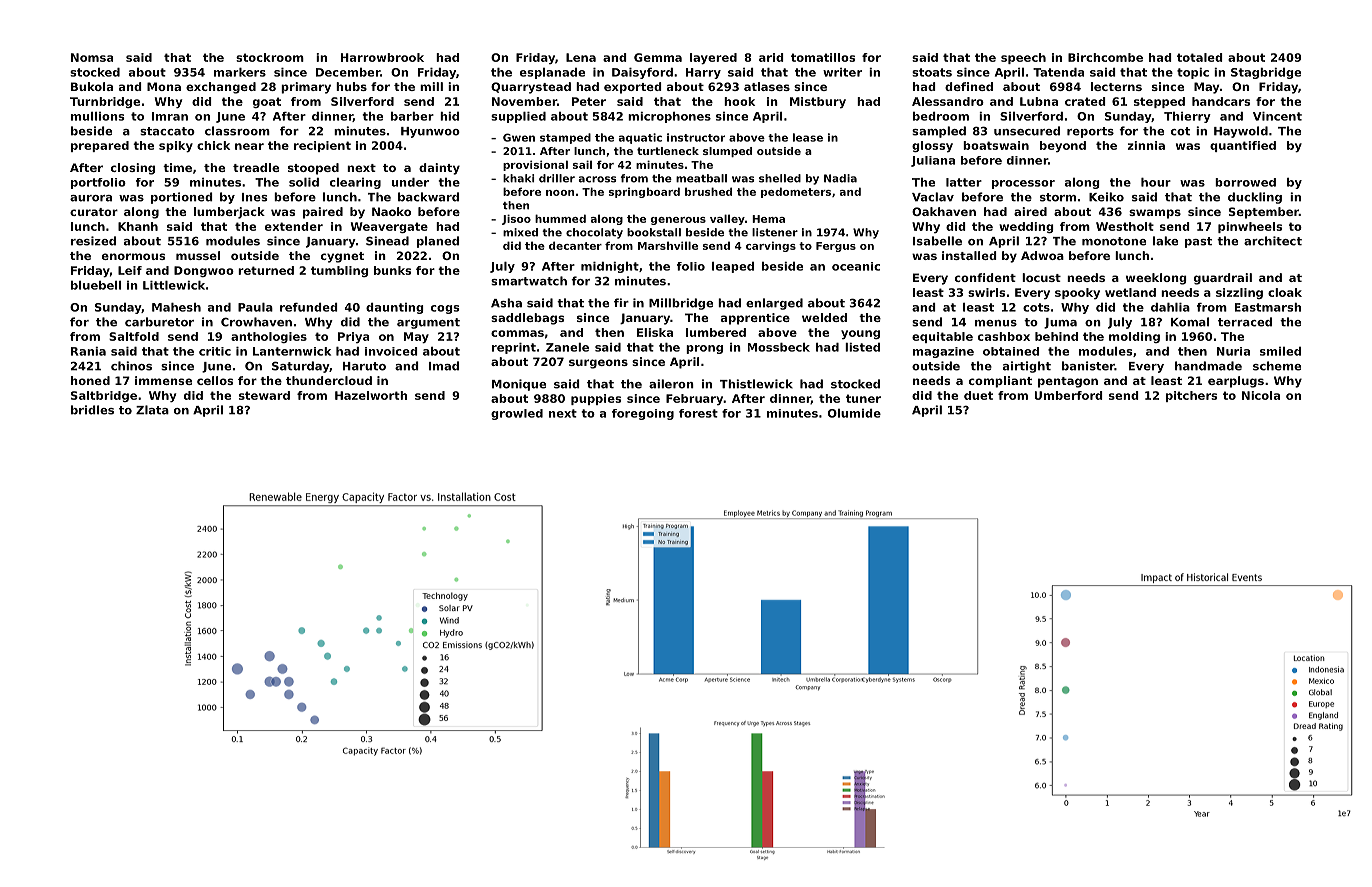 The width and height of the document is (1372, 887). What do you see at coordinates (240, 72) in the document?
I see `markers` at bounding box center [240, 72].
